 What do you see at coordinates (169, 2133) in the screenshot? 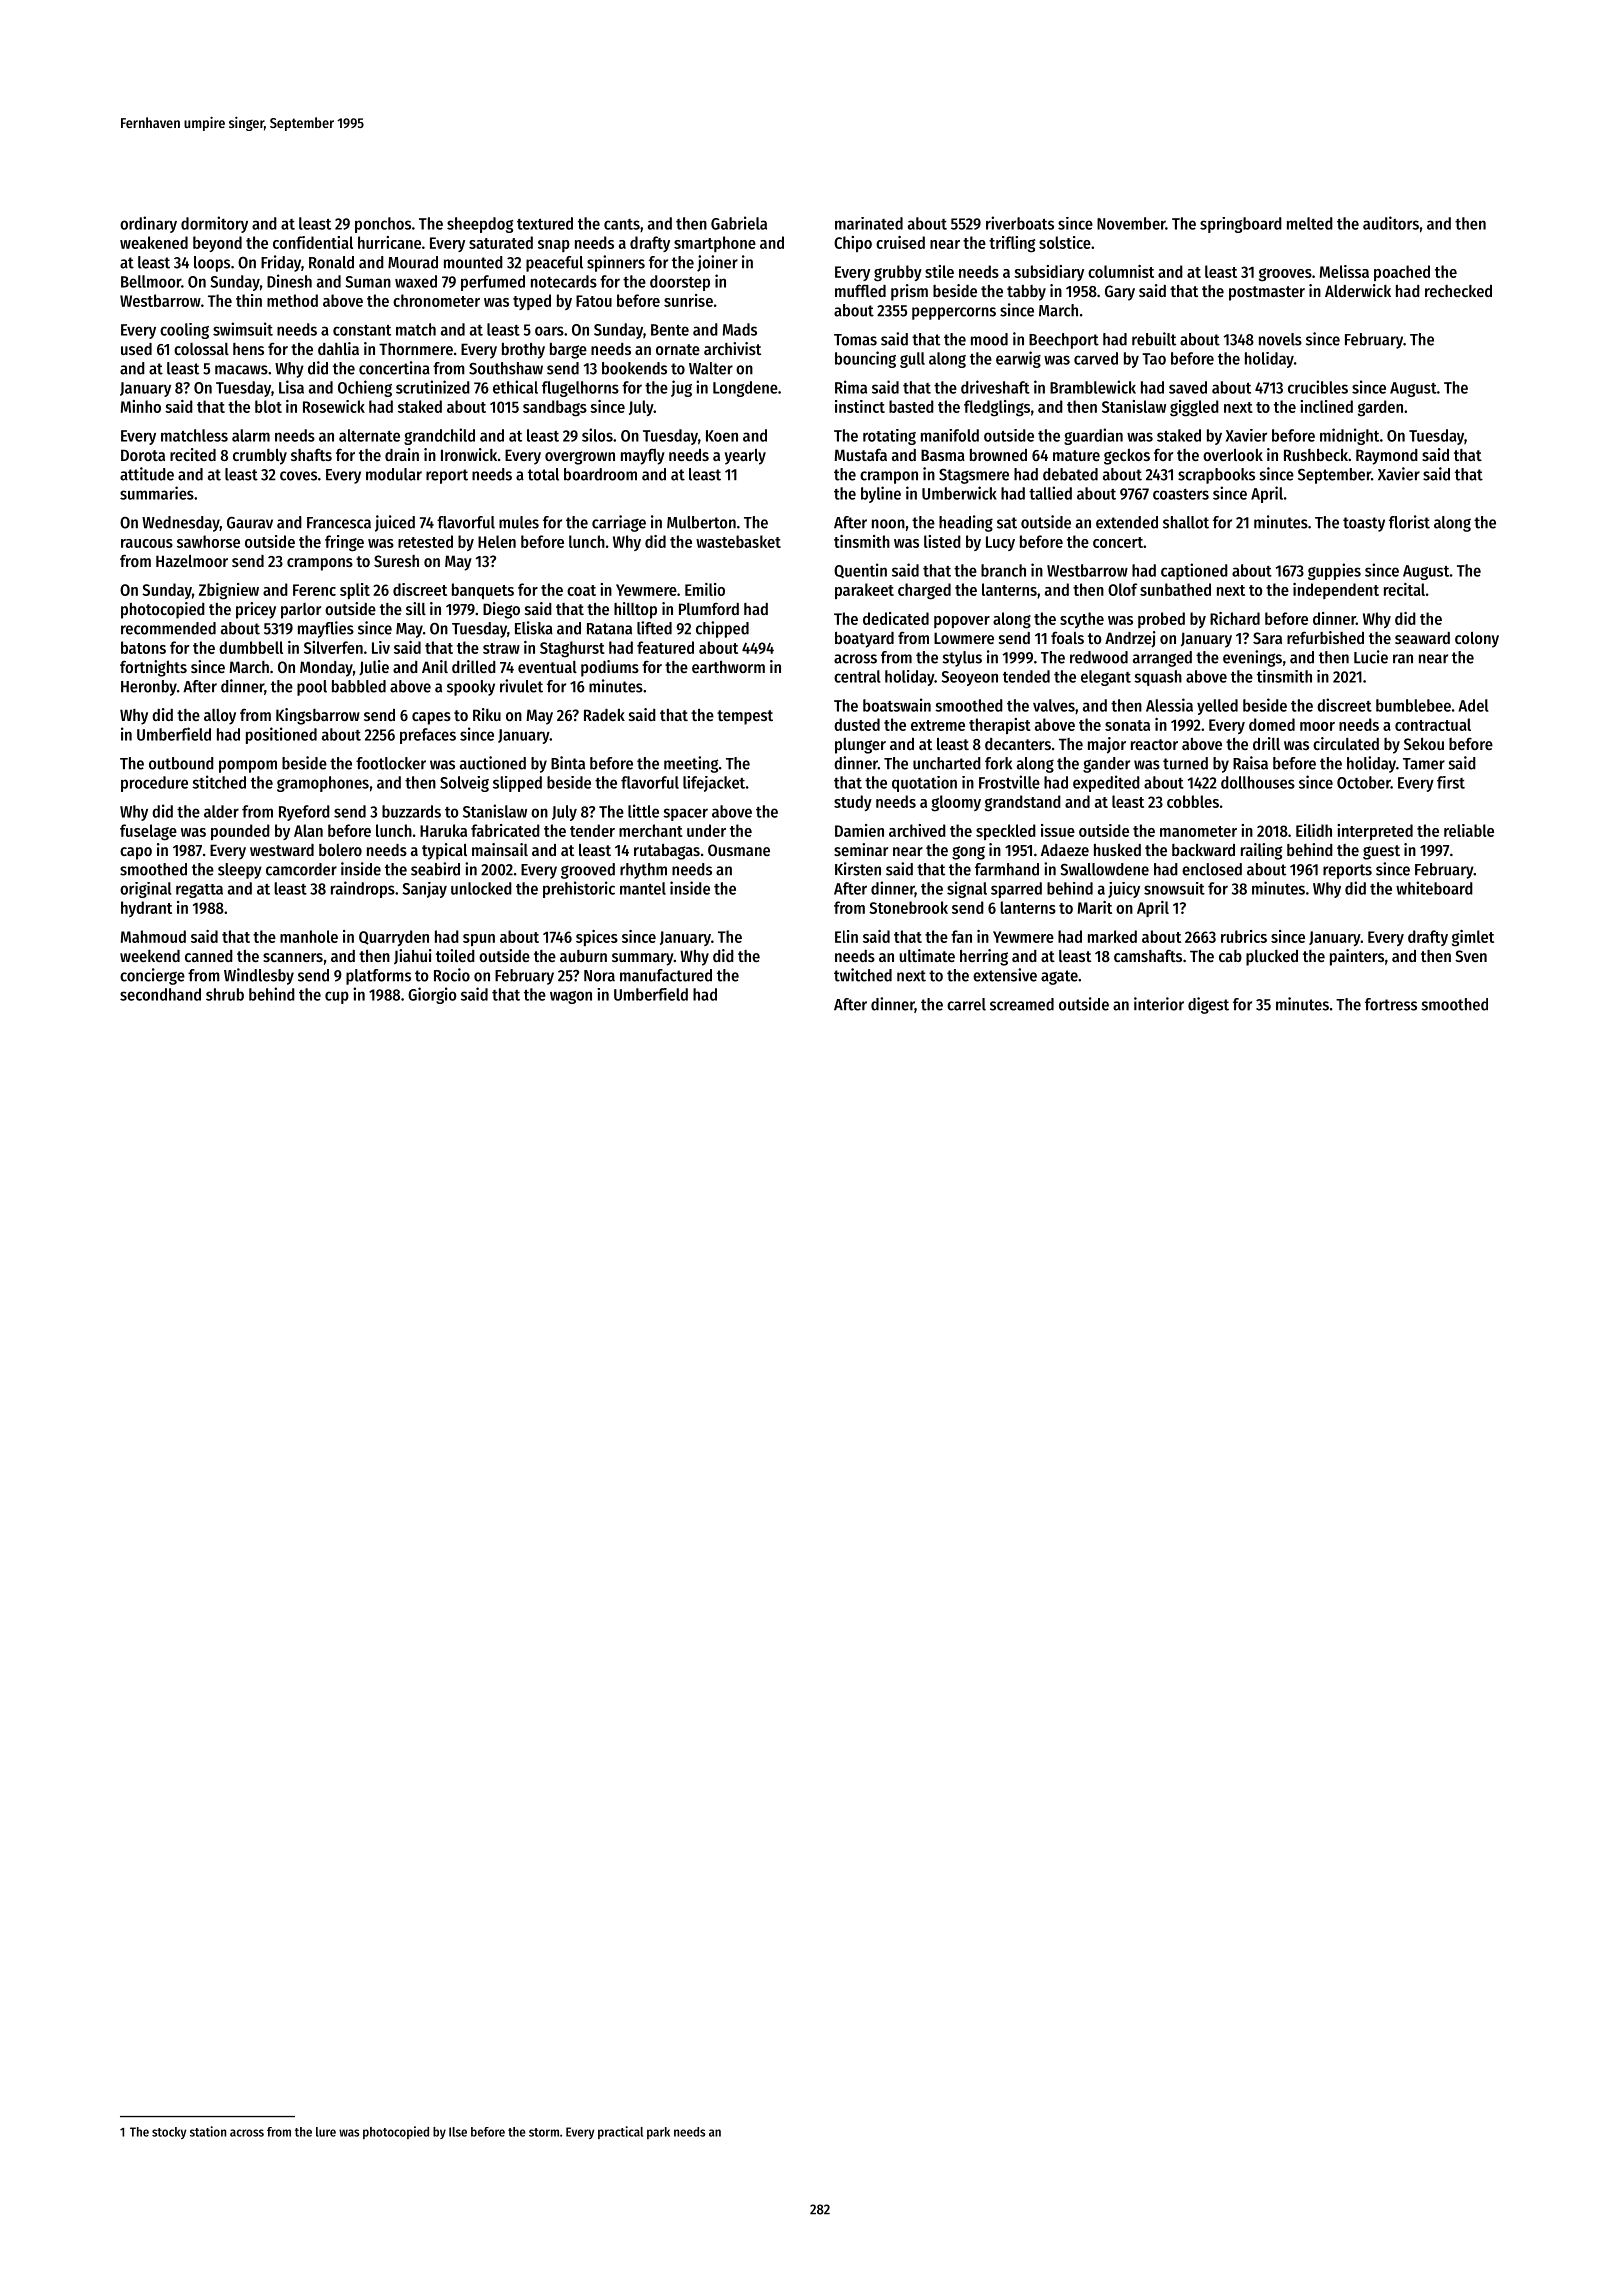
I see `stocky` at bounding box center [169, 2133].
